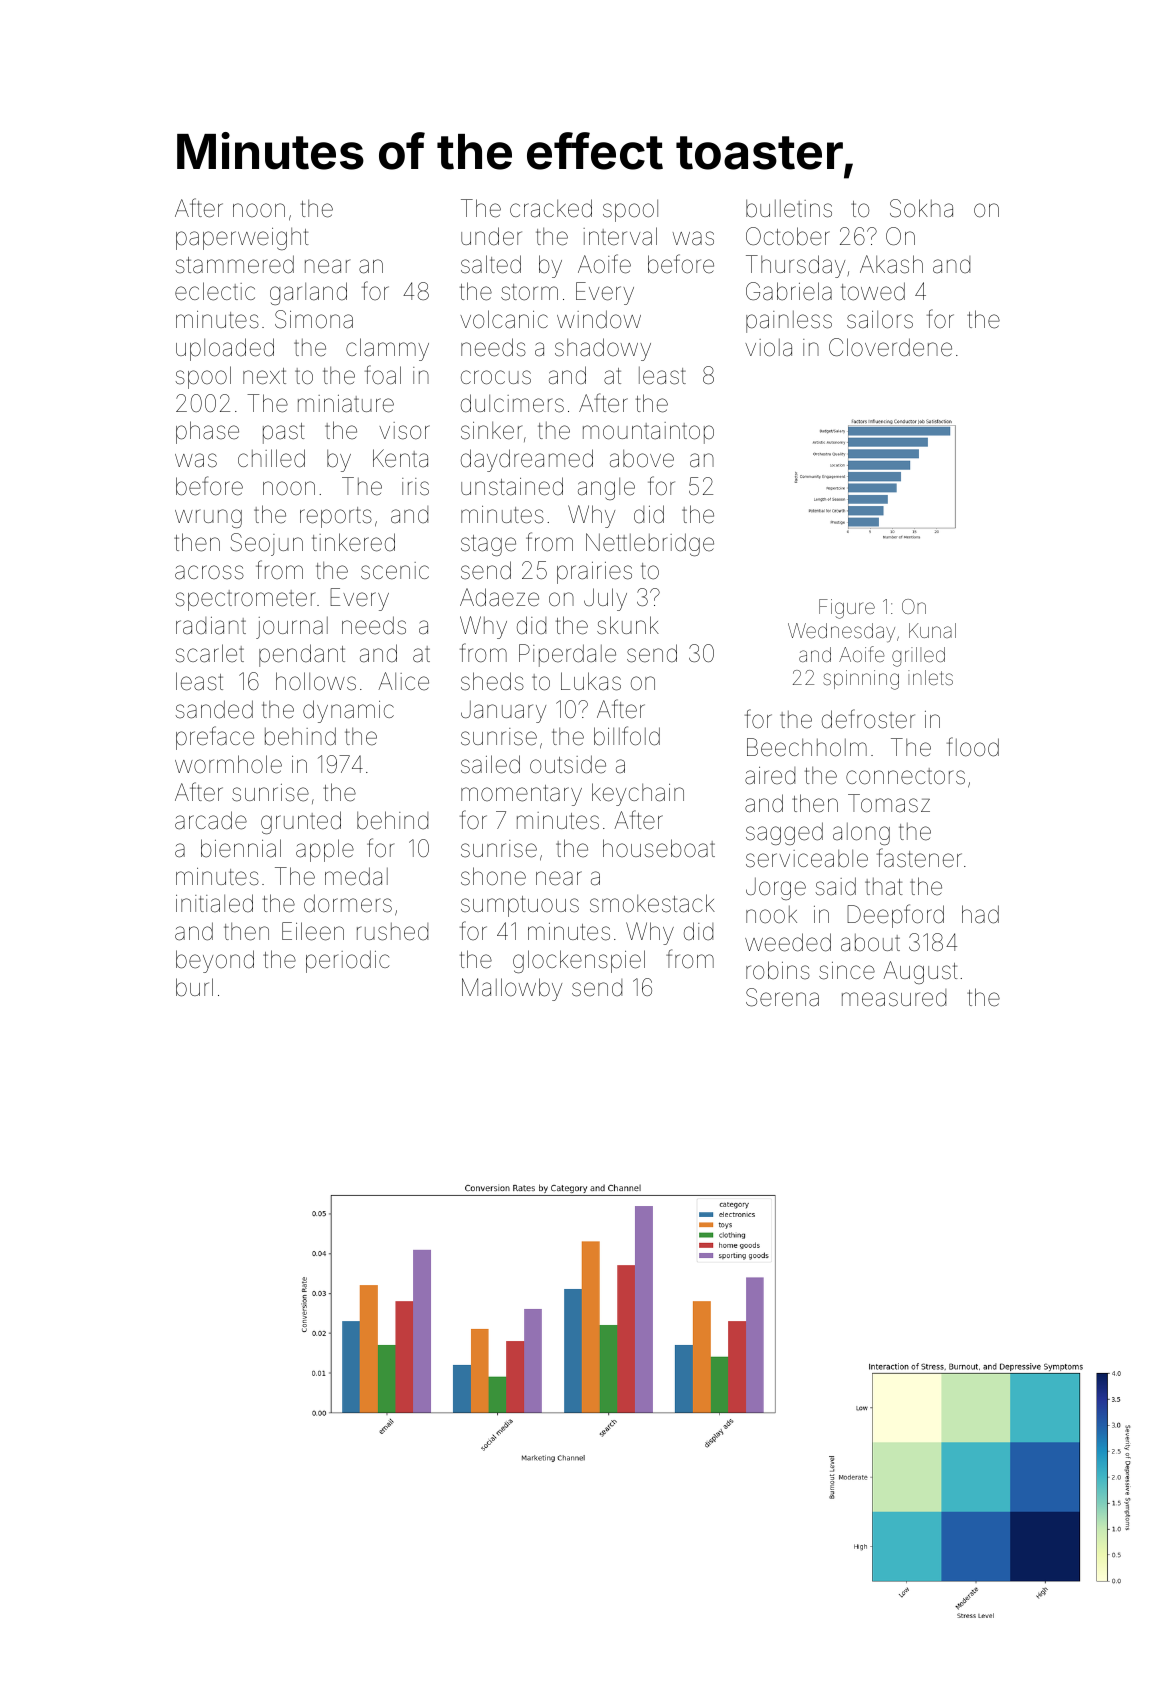  Describe the element at coordinates (650, 544) in the page. I see `Nettlebridge` at that location.
